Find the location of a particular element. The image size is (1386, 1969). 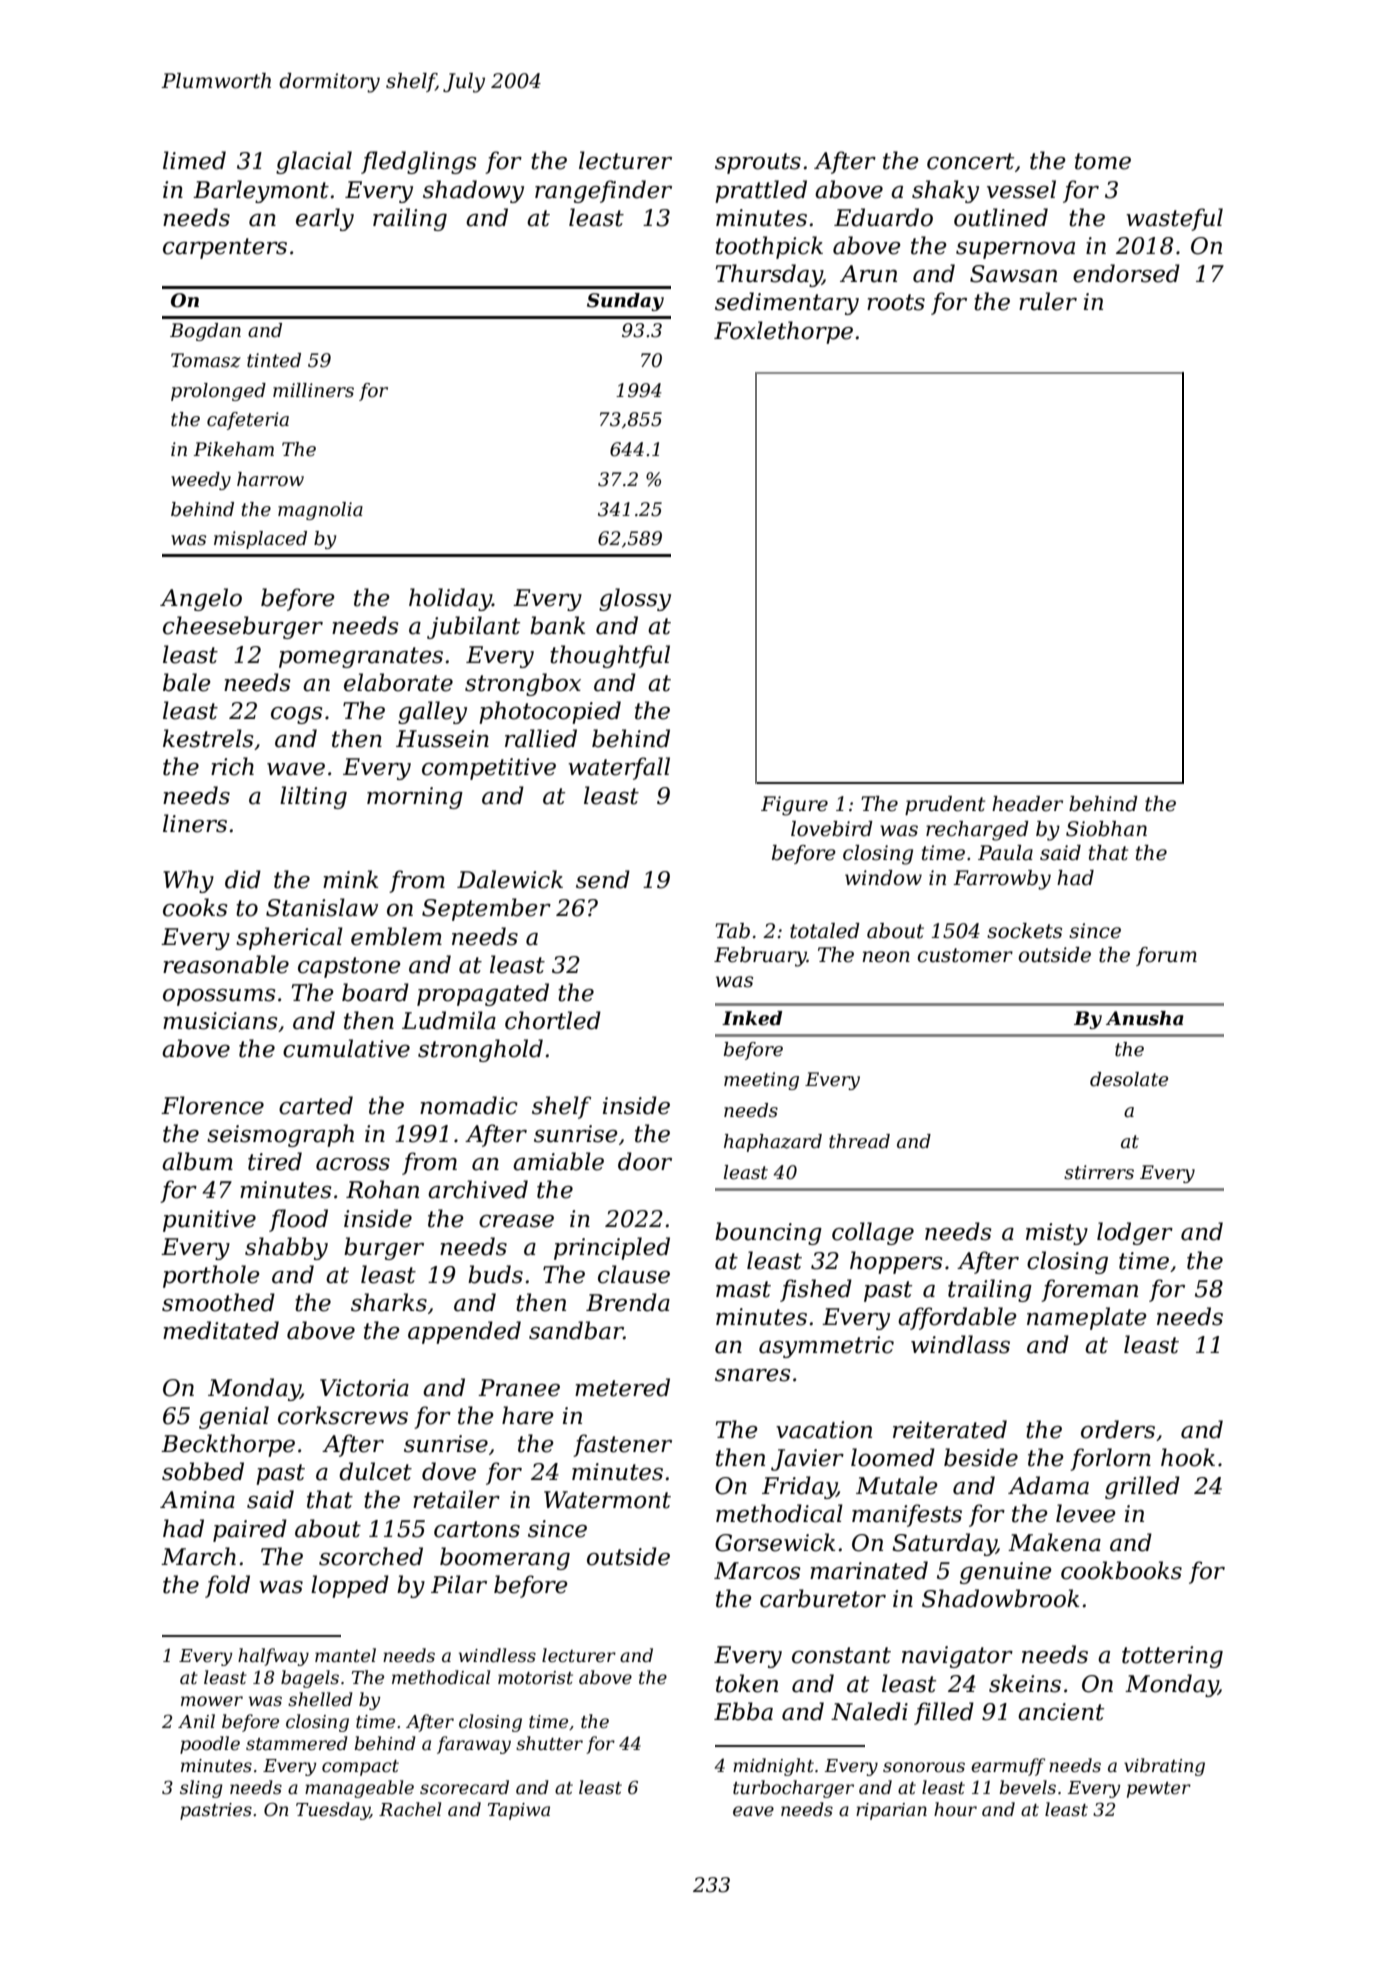

crease is located at coordinates (516, 1221).
